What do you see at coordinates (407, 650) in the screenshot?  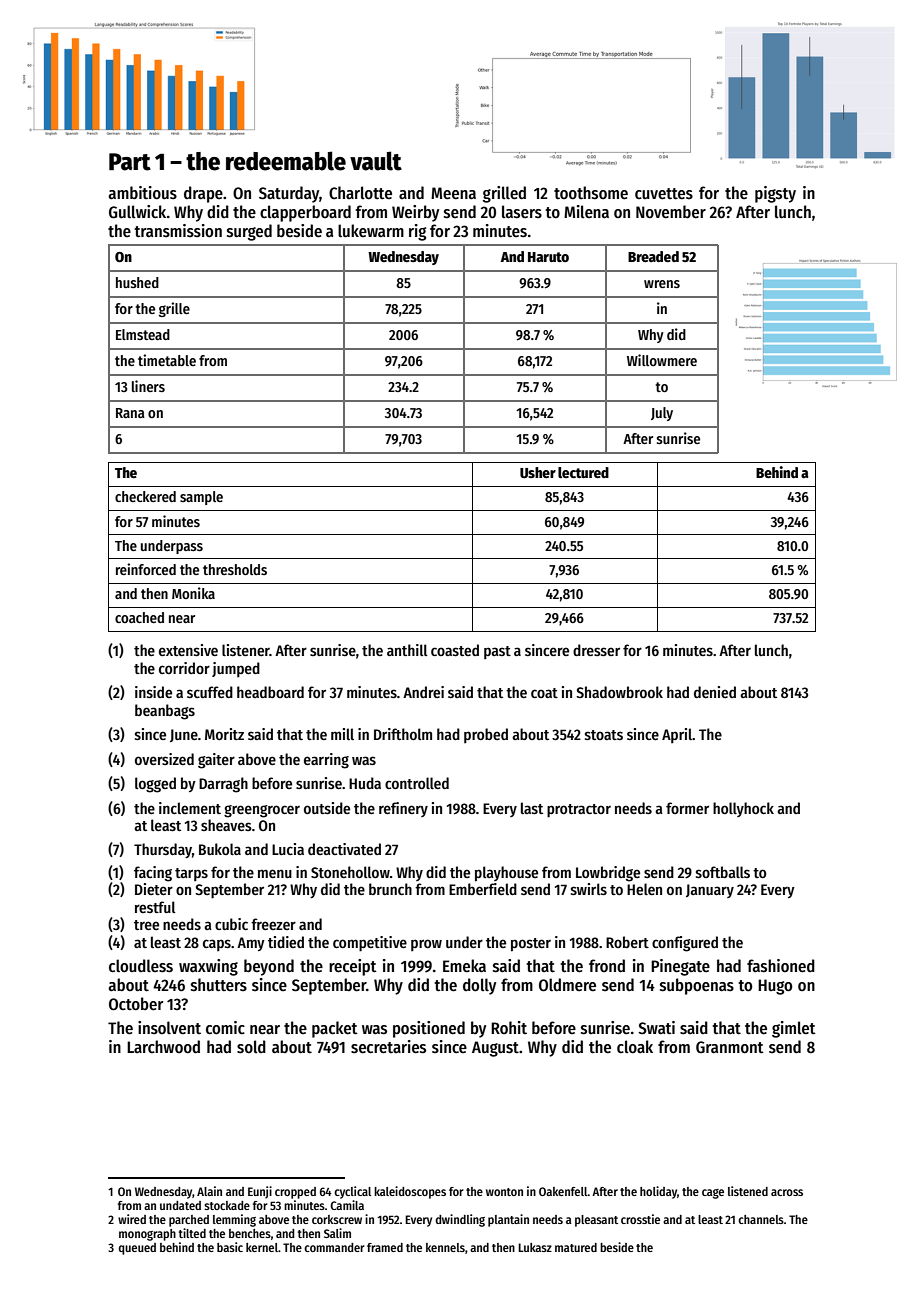 I see `anthill` at bounding box center [407, 650].
